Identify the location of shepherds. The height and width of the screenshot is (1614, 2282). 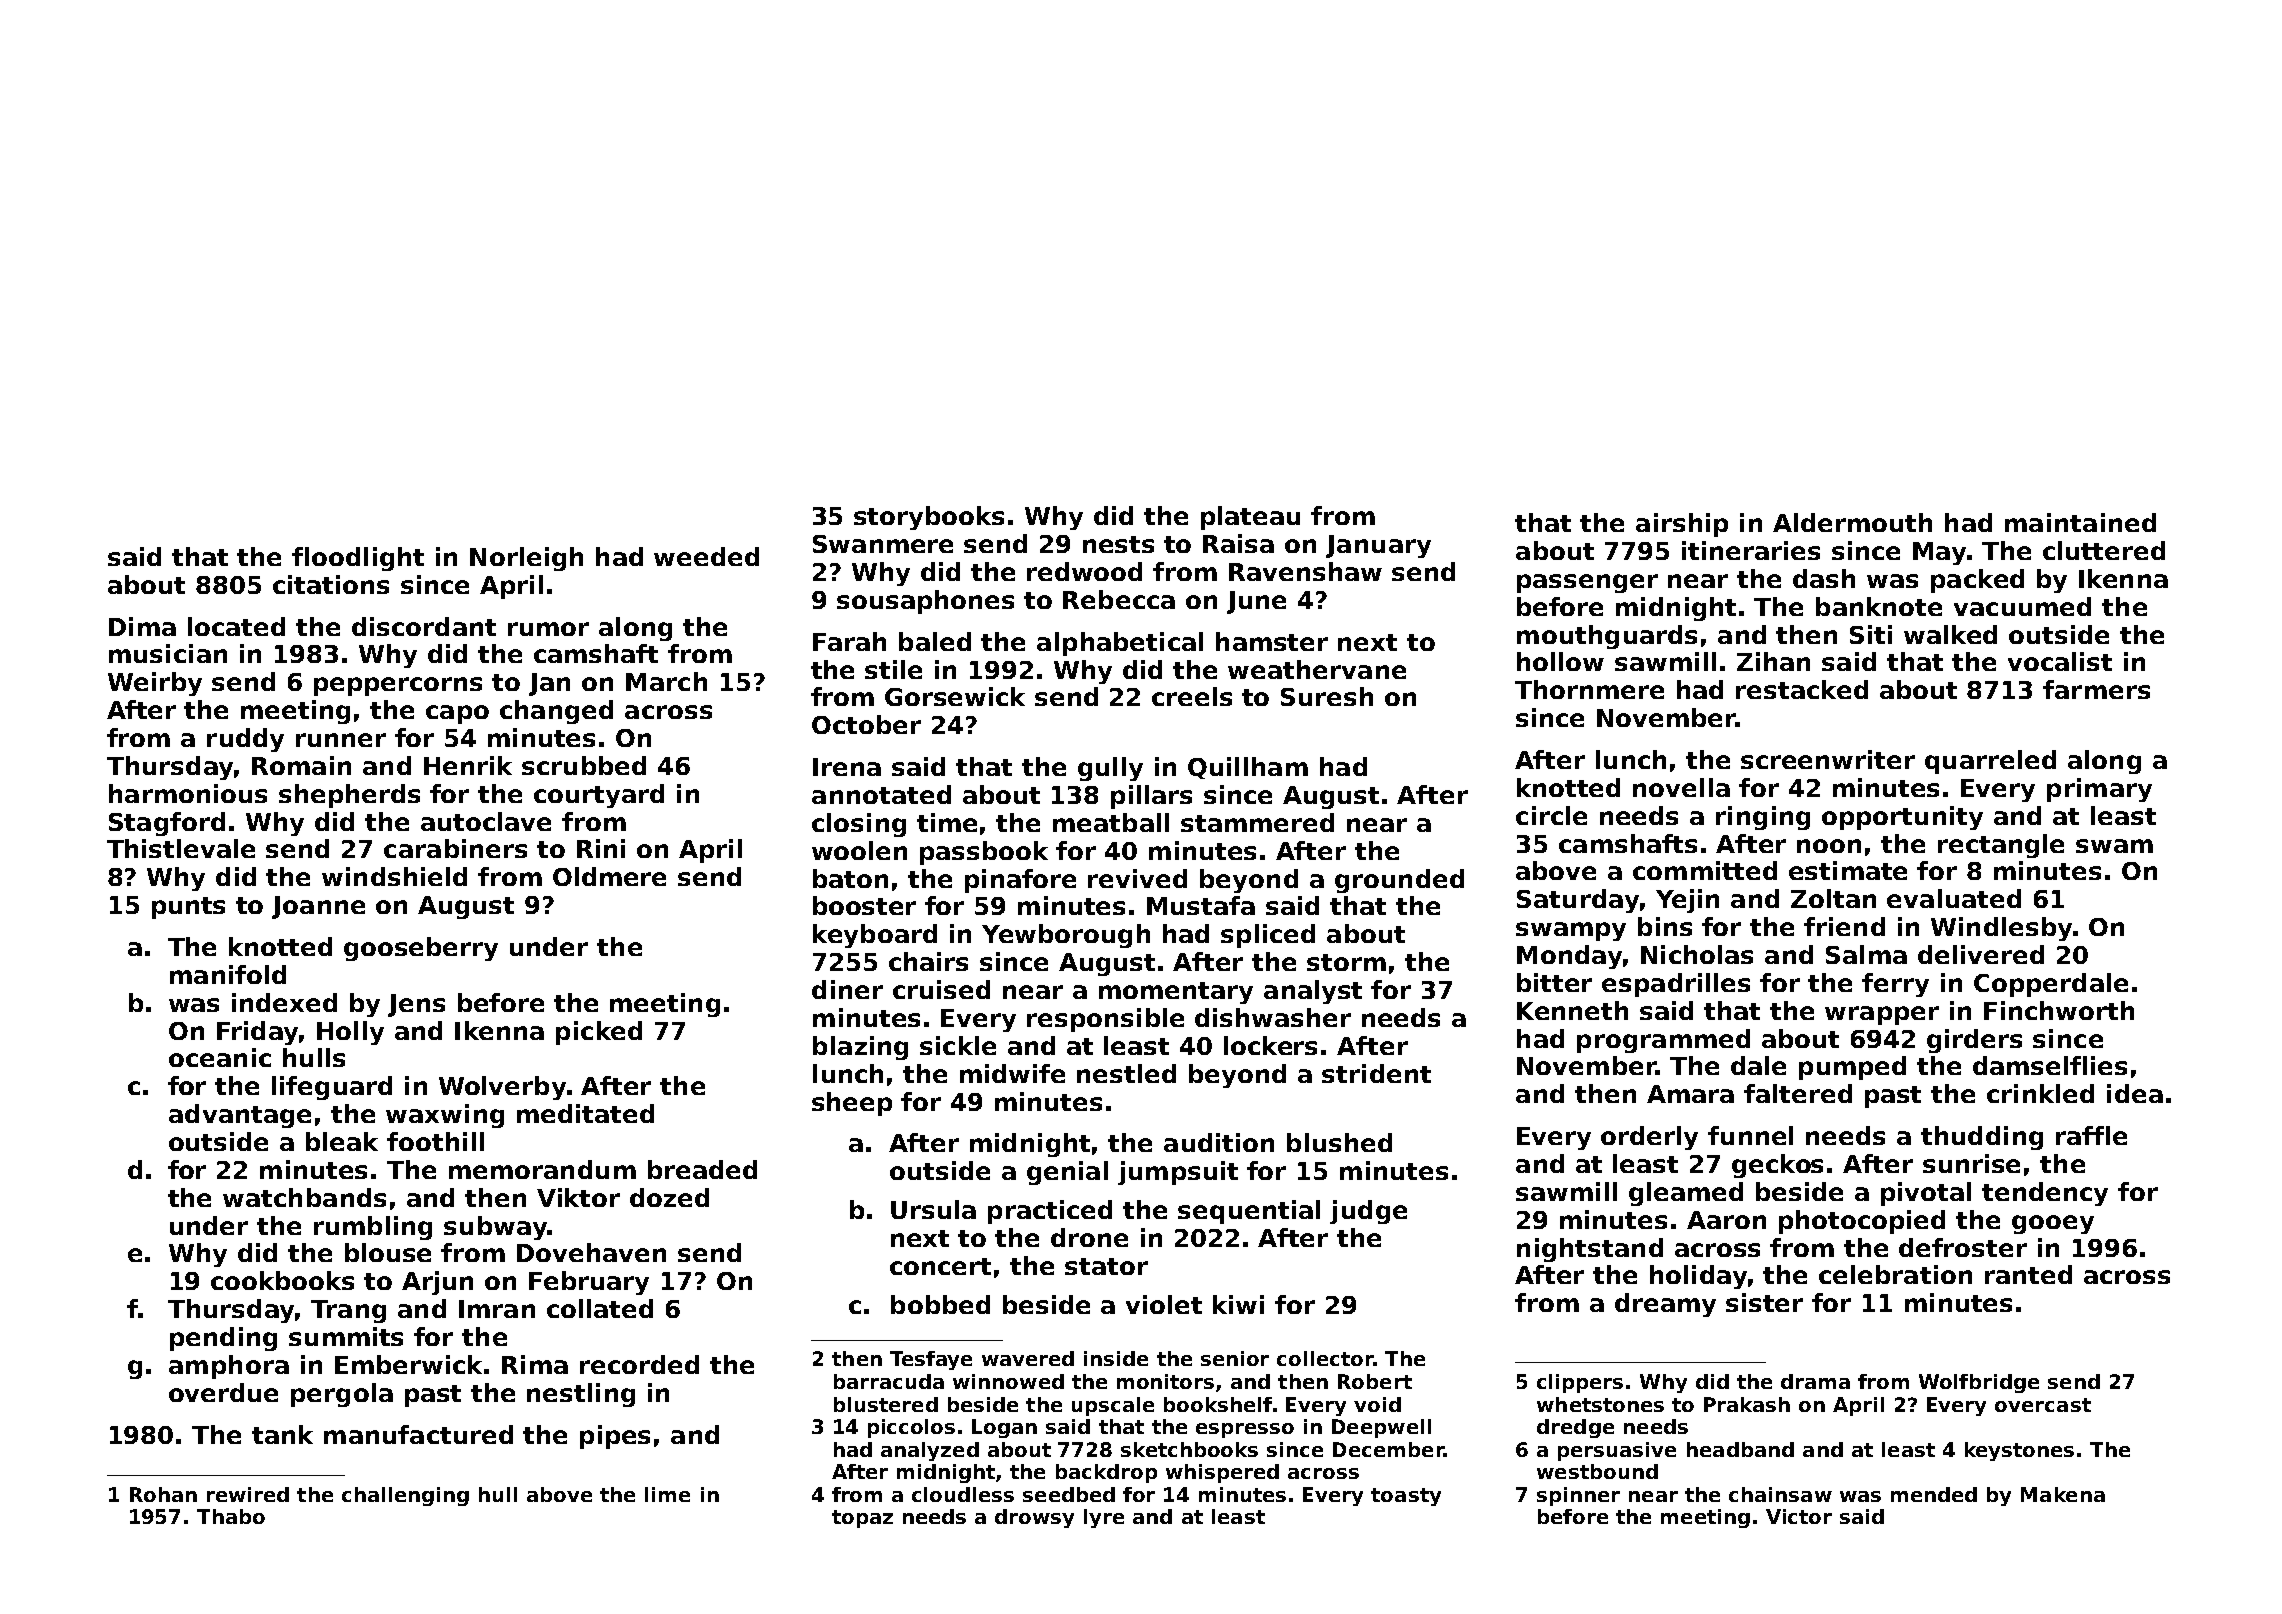
(349, 796).
